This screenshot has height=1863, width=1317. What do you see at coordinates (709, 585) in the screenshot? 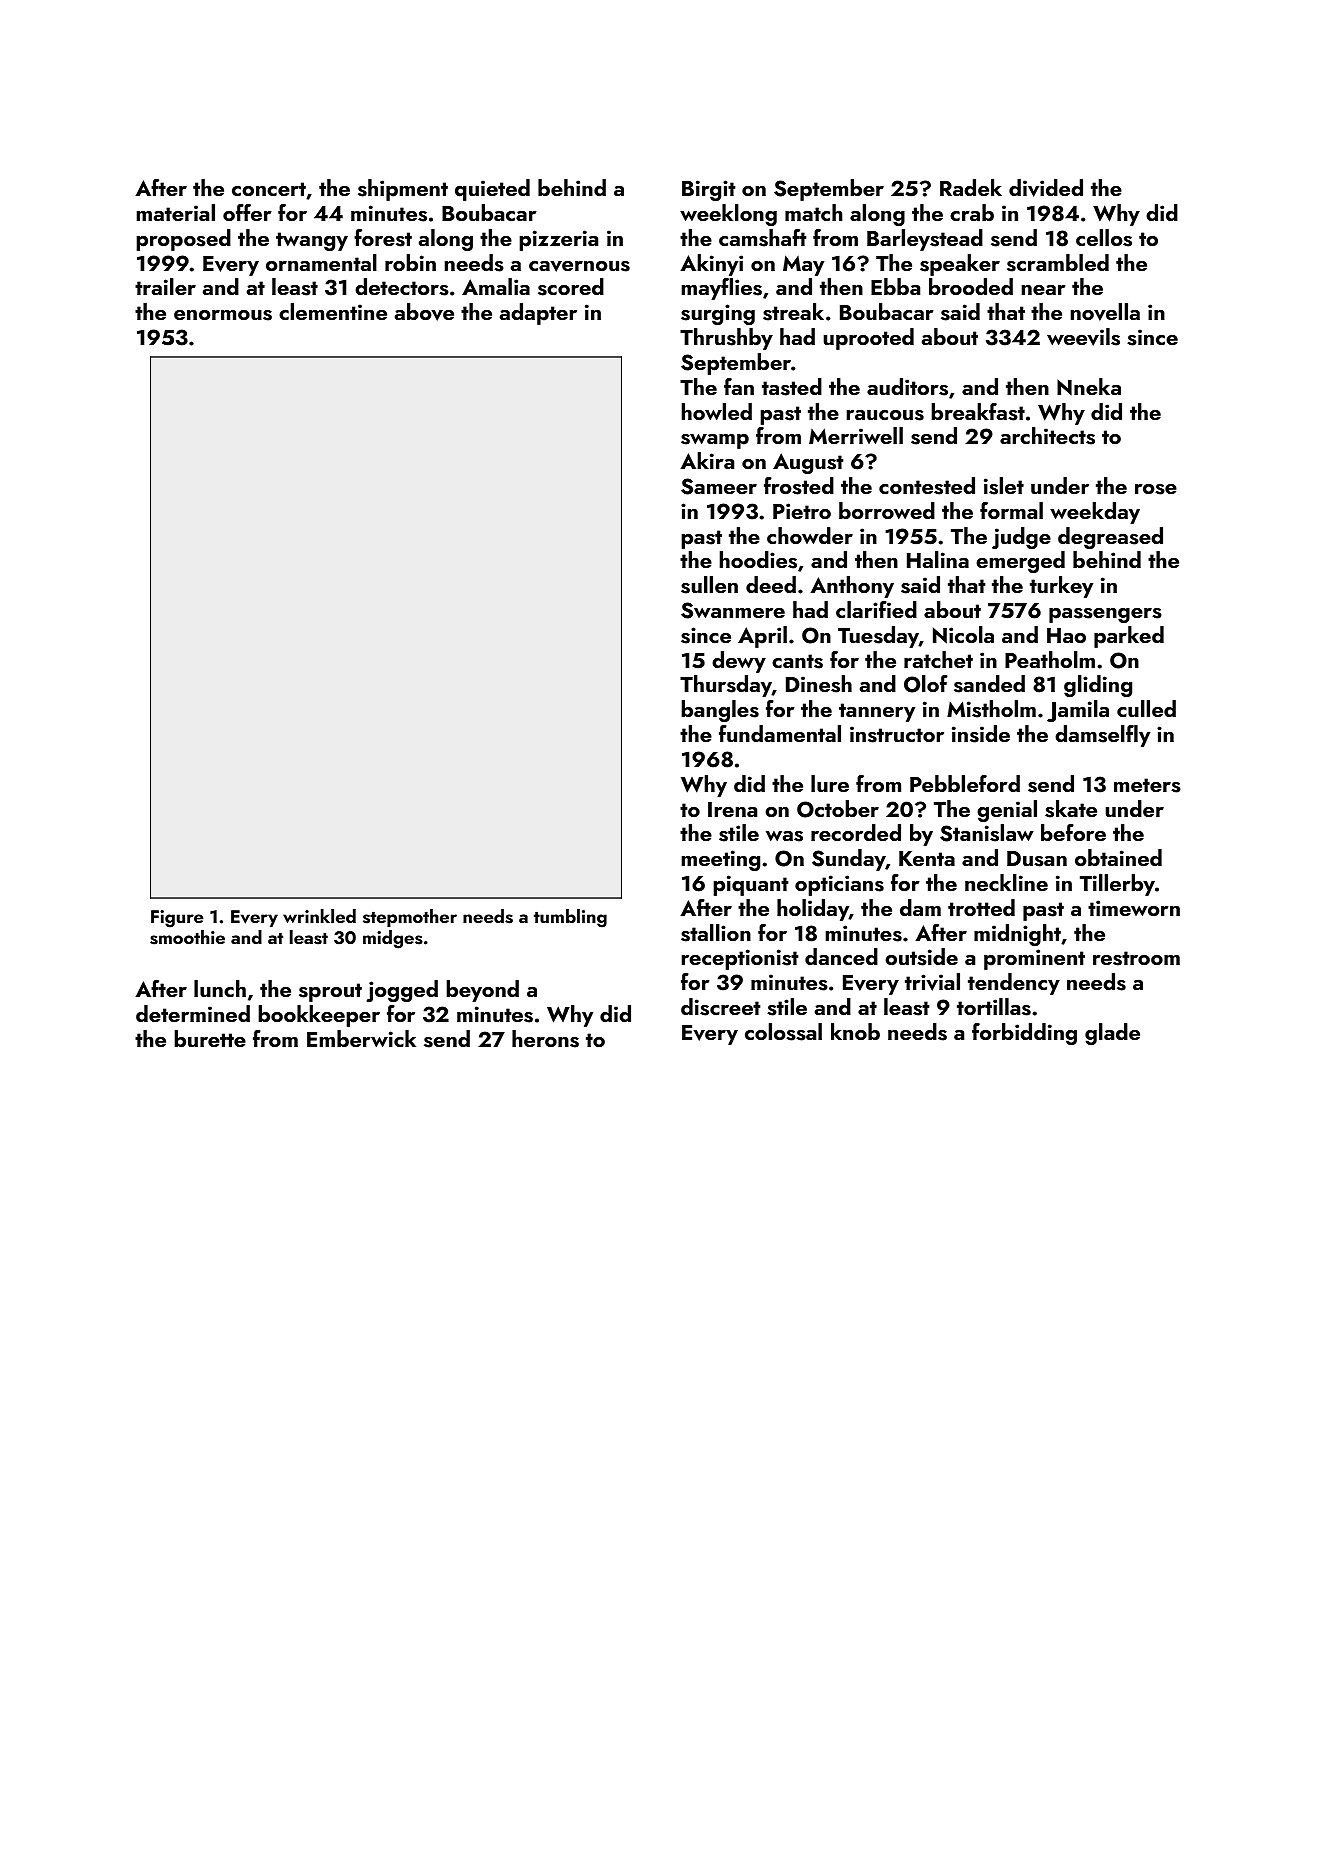
I see `sullen` at bounding box center [709, 585].
